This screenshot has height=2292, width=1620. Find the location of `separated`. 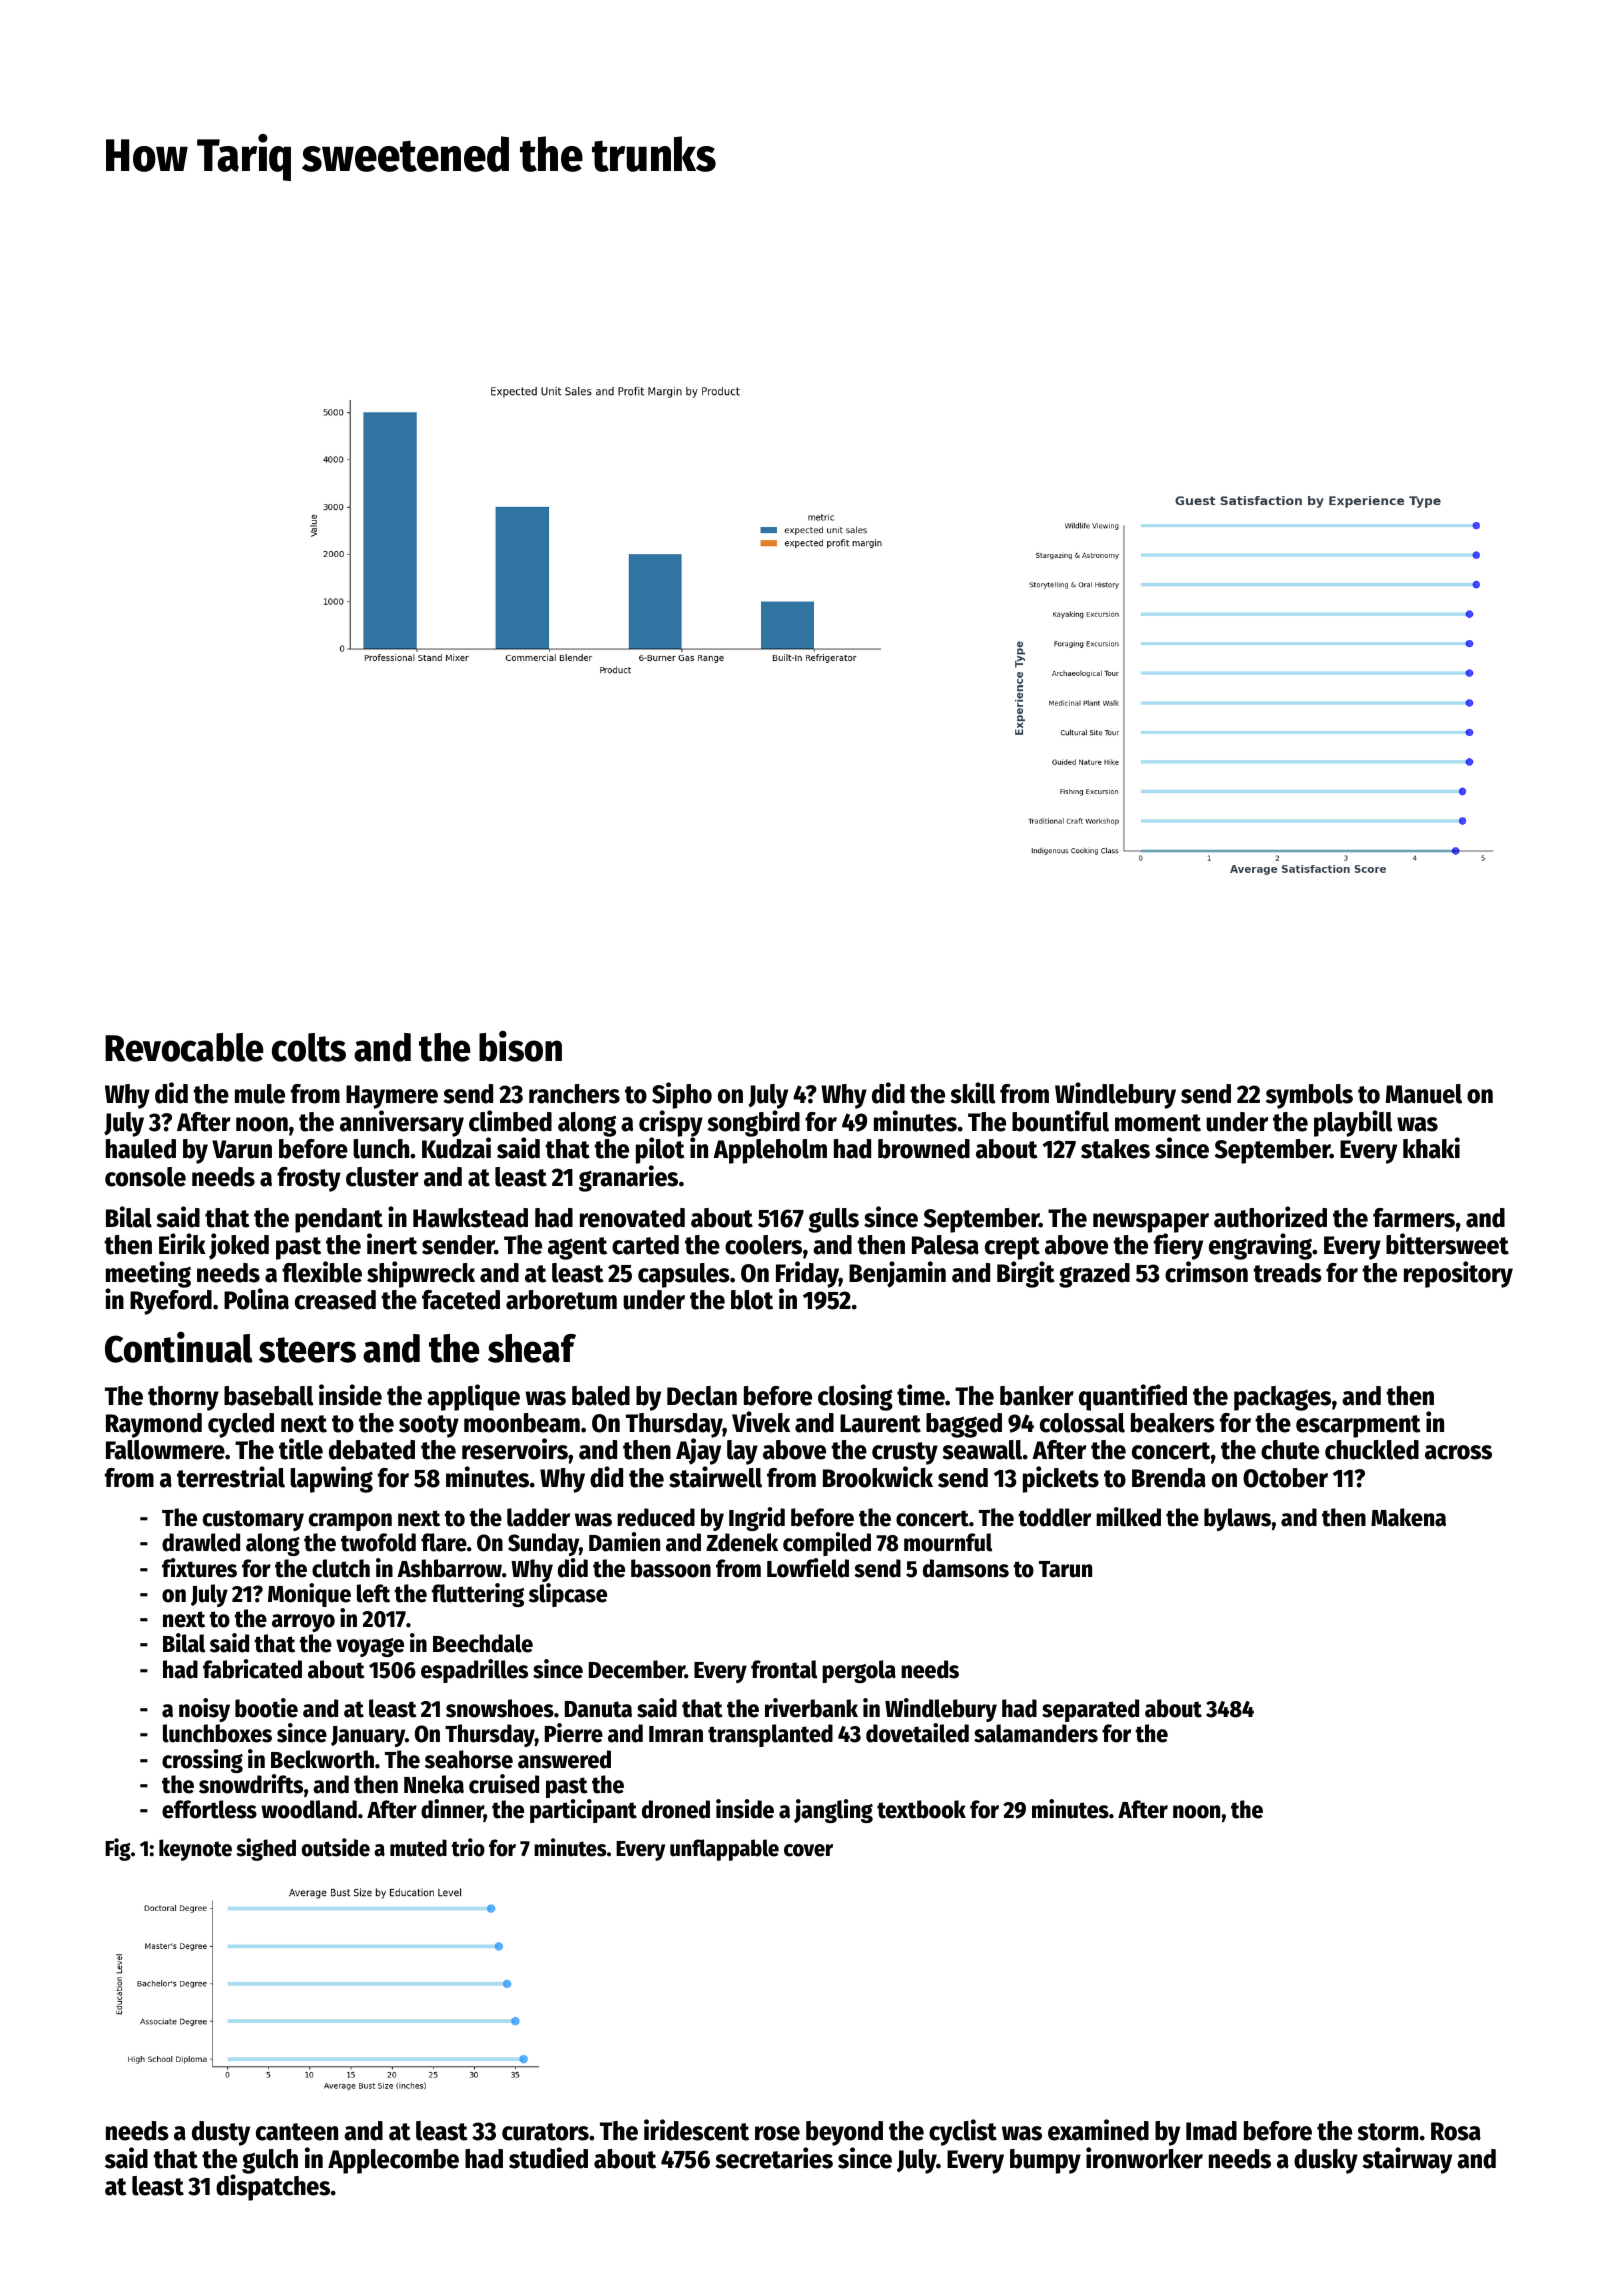

separated is located at coordinates (1090, 1710).
